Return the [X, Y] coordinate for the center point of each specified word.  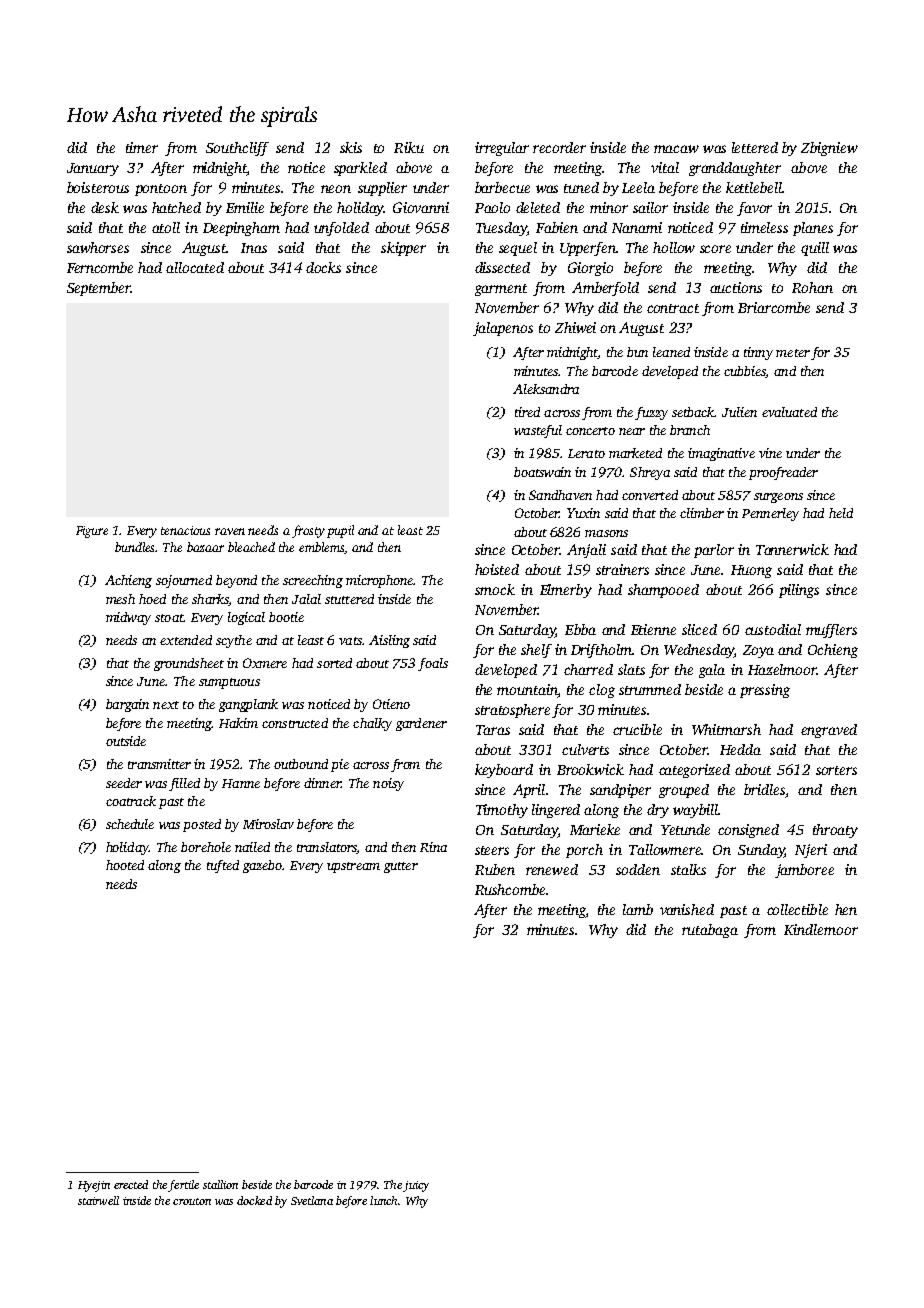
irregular [502, 149]
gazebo [263, 866]
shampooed [663, 591]
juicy [416, 1186]
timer [142, 147]
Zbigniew [829, 149]
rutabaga [710, 931]
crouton [192, 1201]
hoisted [497, 569]
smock [495, 589]
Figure [92, 532]
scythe [234, 641]
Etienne [653, 629]
